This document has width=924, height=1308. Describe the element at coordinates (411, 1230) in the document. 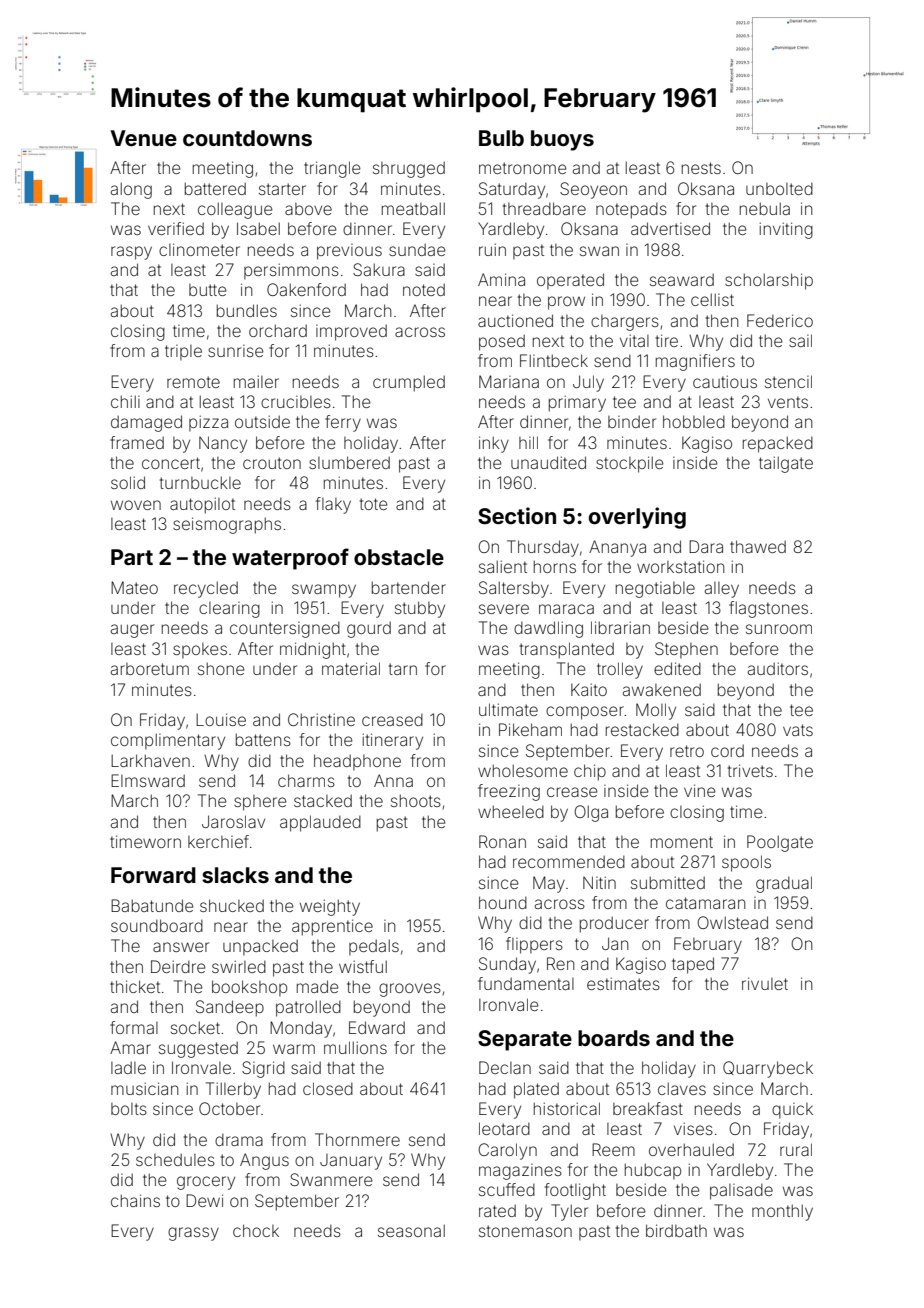

I see `seasonal` at that location.
